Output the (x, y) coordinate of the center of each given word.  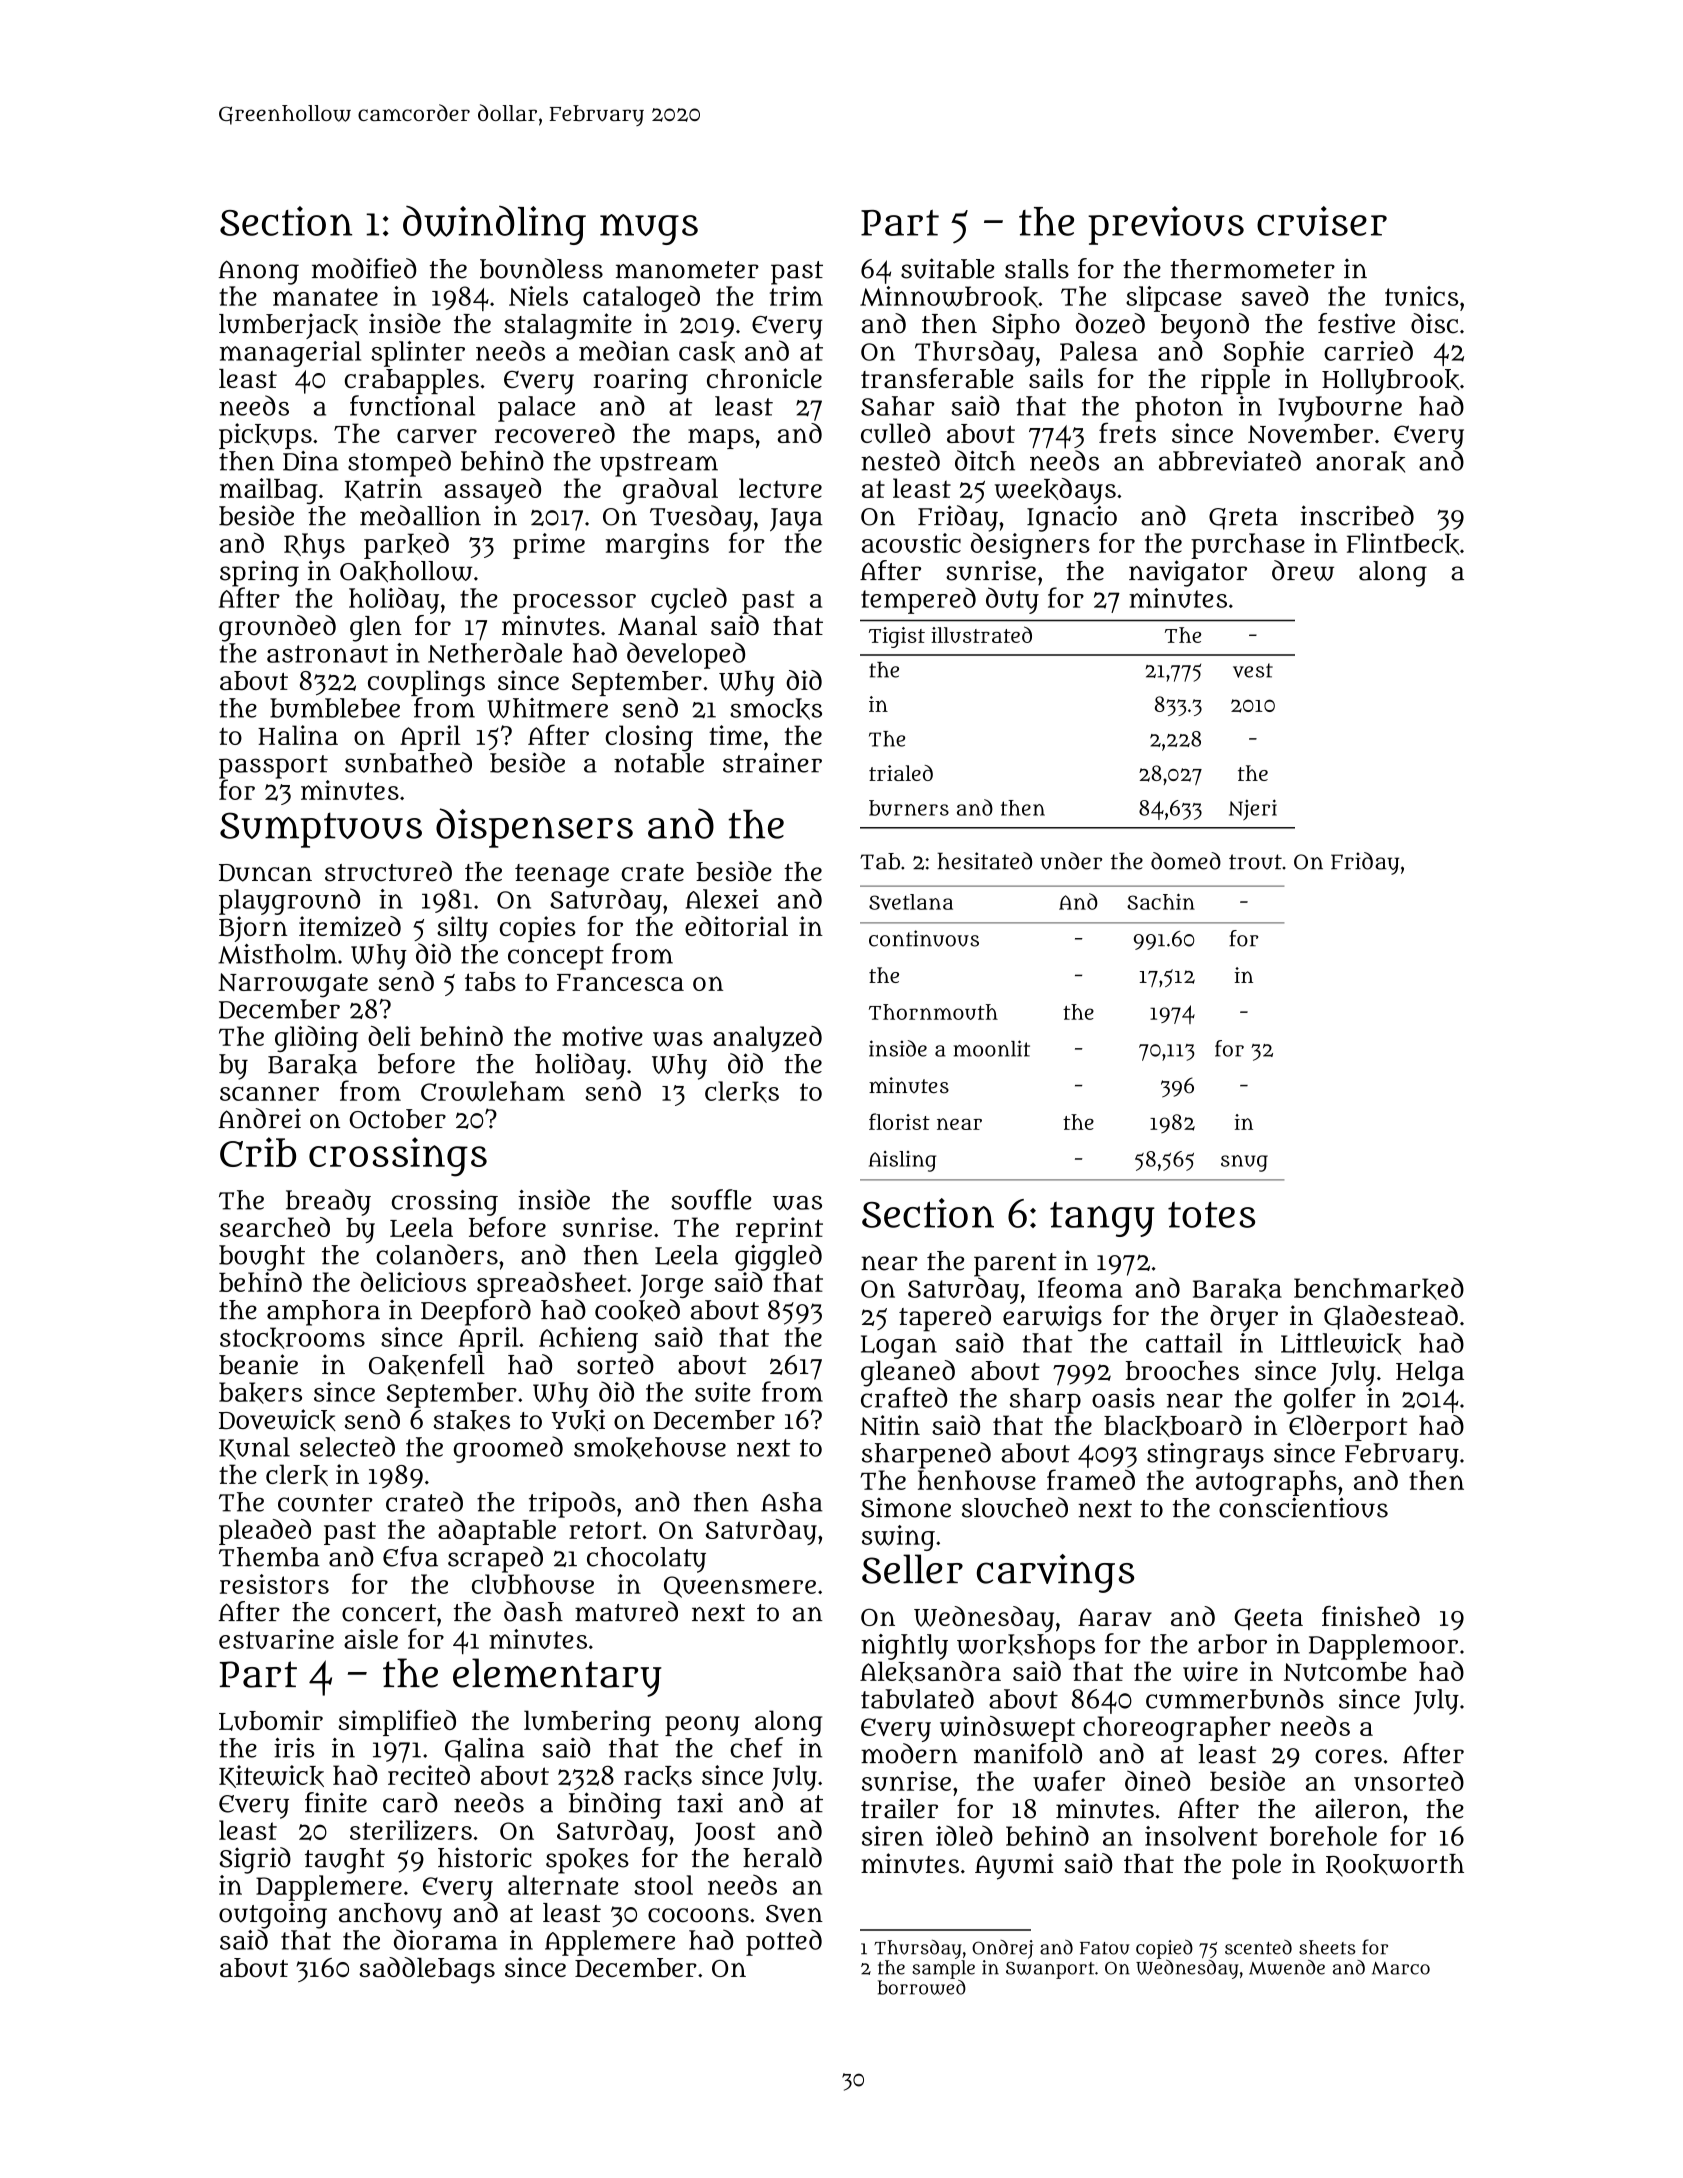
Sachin (1161, 902)
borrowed (922, 1987)
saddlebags (427, 1970)
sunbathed (408, 762)
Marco (1401, 1968)
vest (1253, 670)
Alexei (722, 899)
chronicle (764, 378)
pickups (265, 436)
